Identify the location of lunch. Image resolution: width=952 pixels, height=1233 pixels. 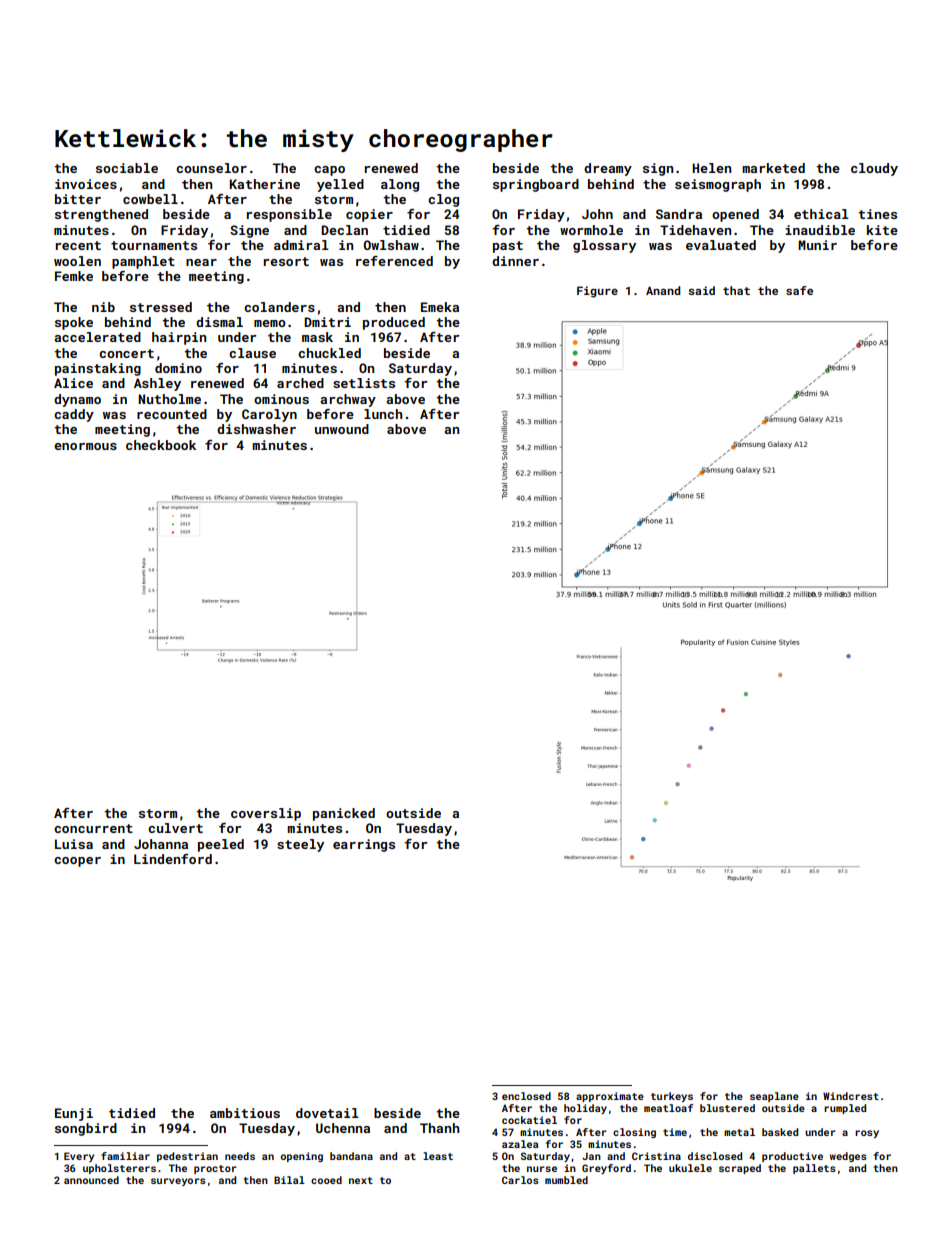
(383, 414).
